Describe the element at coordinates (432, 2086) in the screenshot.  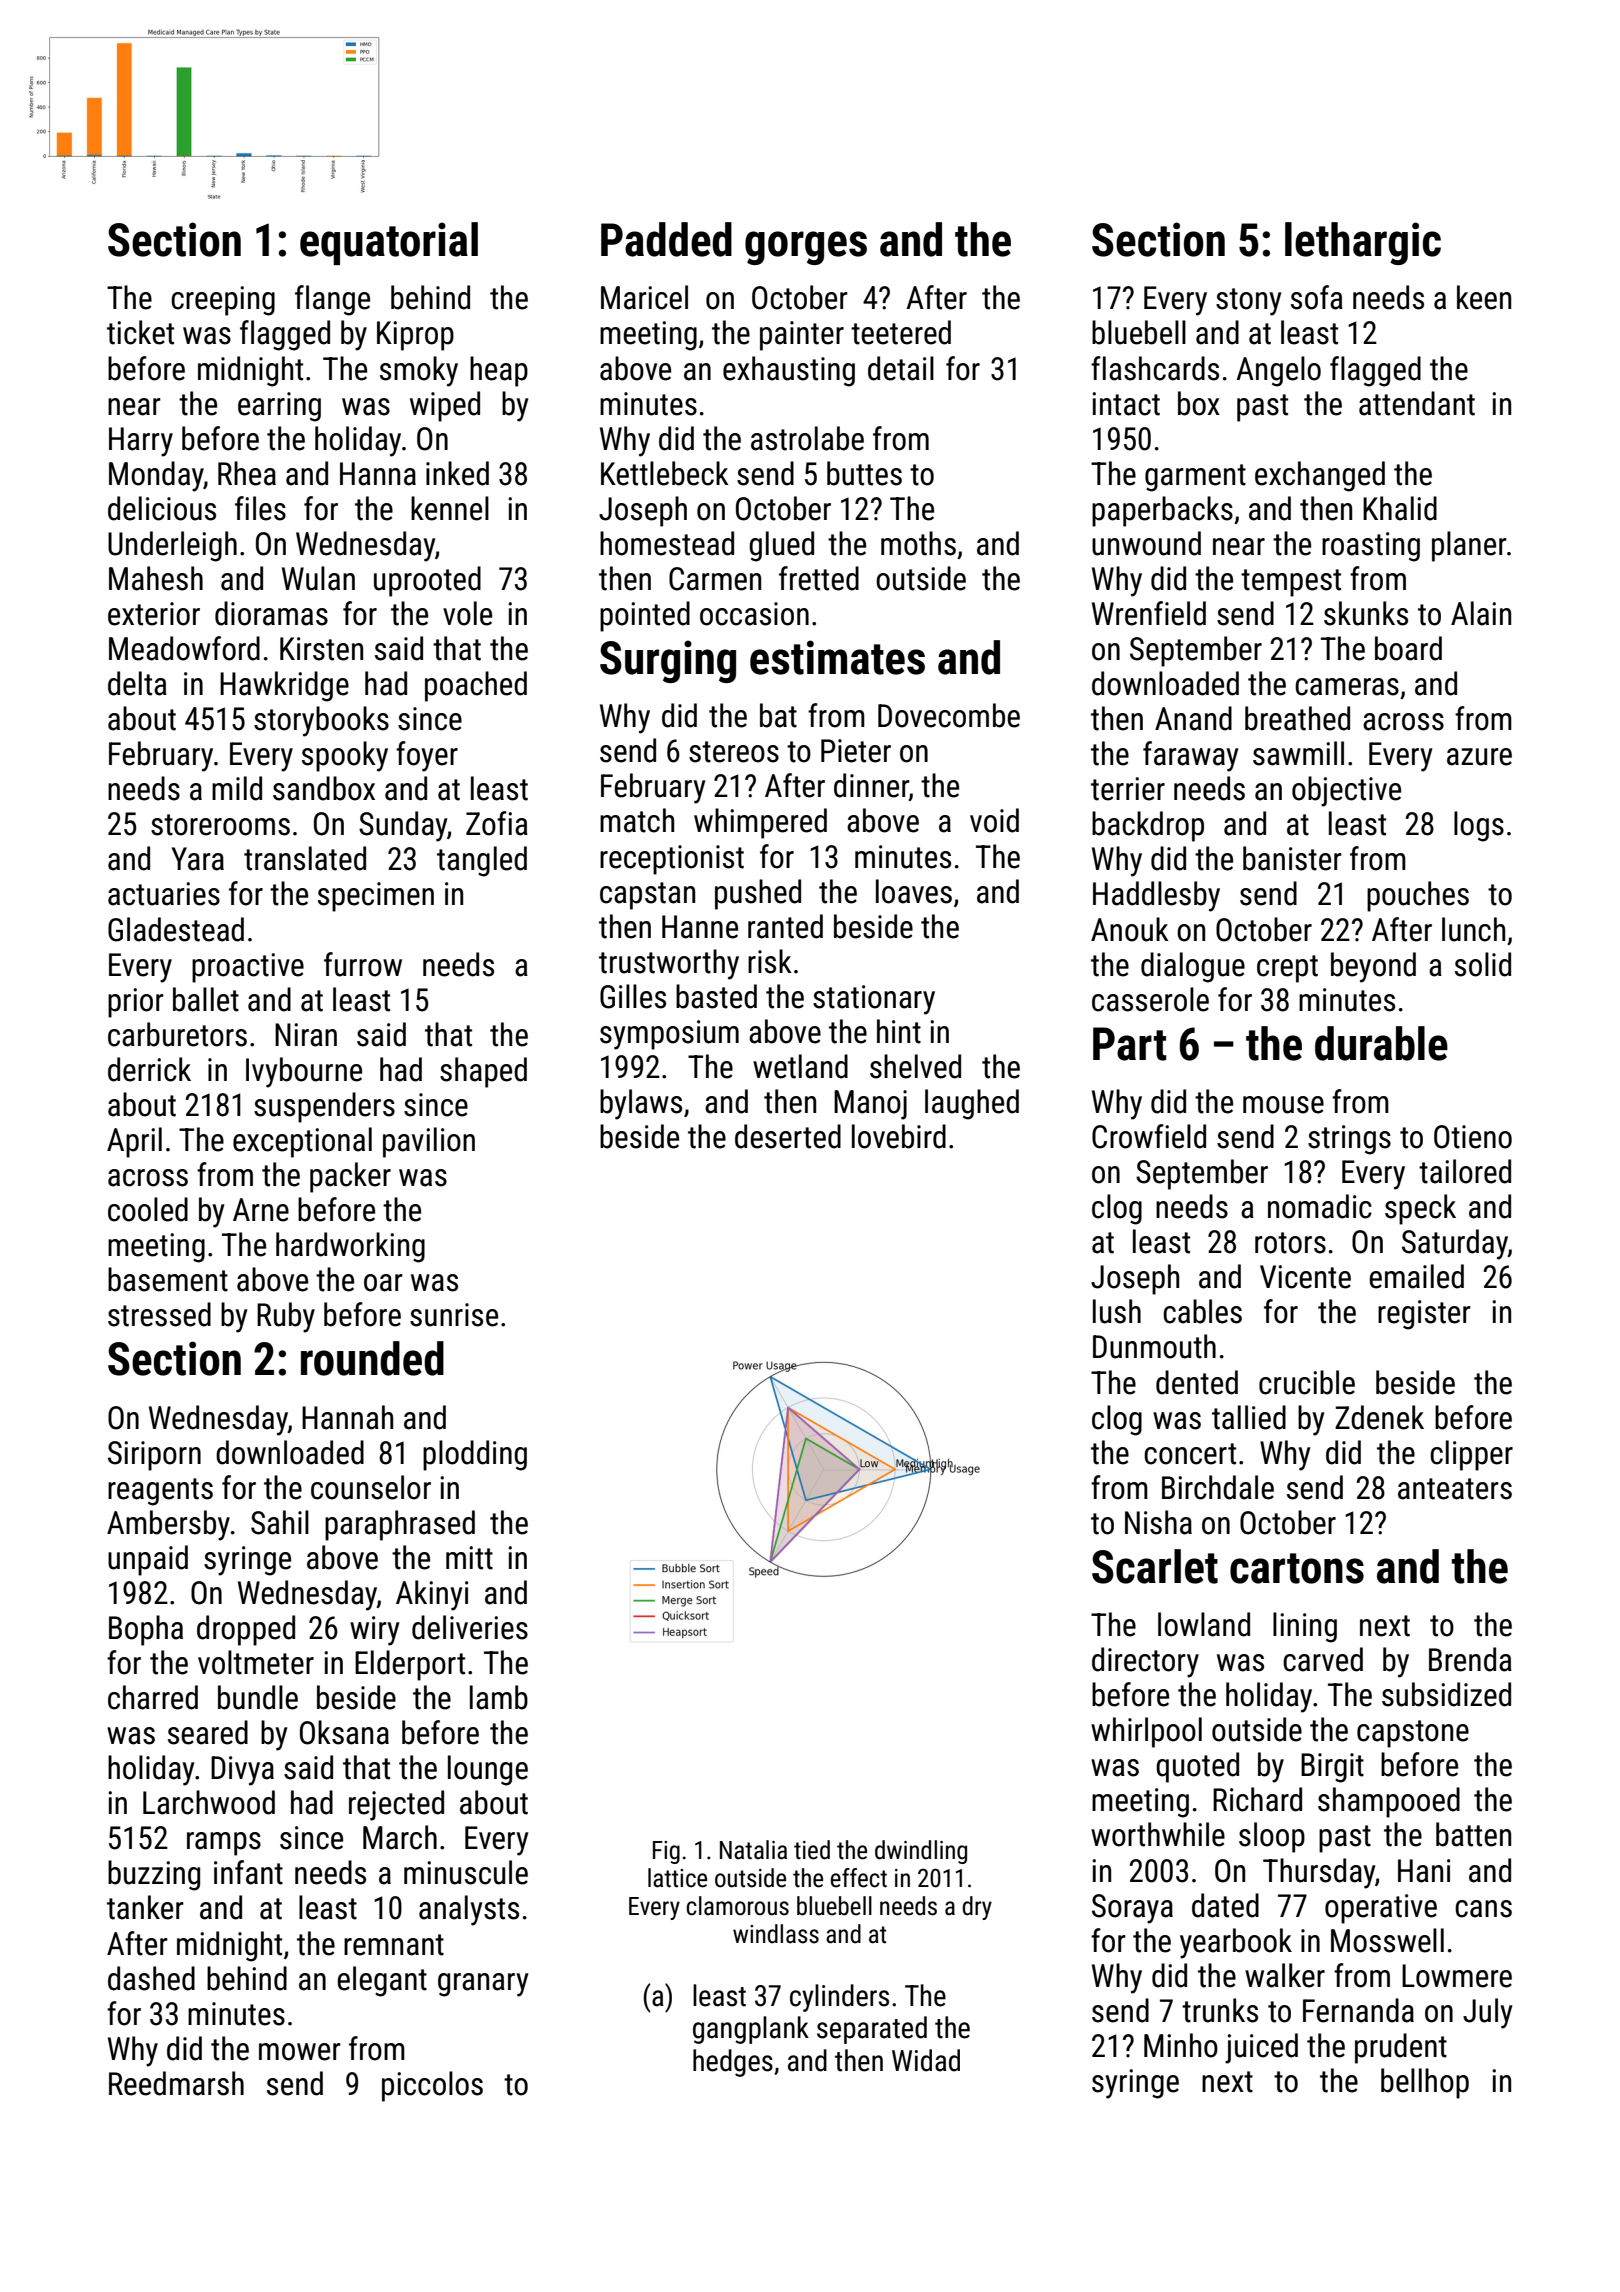
I see `piccolos` at that location.
